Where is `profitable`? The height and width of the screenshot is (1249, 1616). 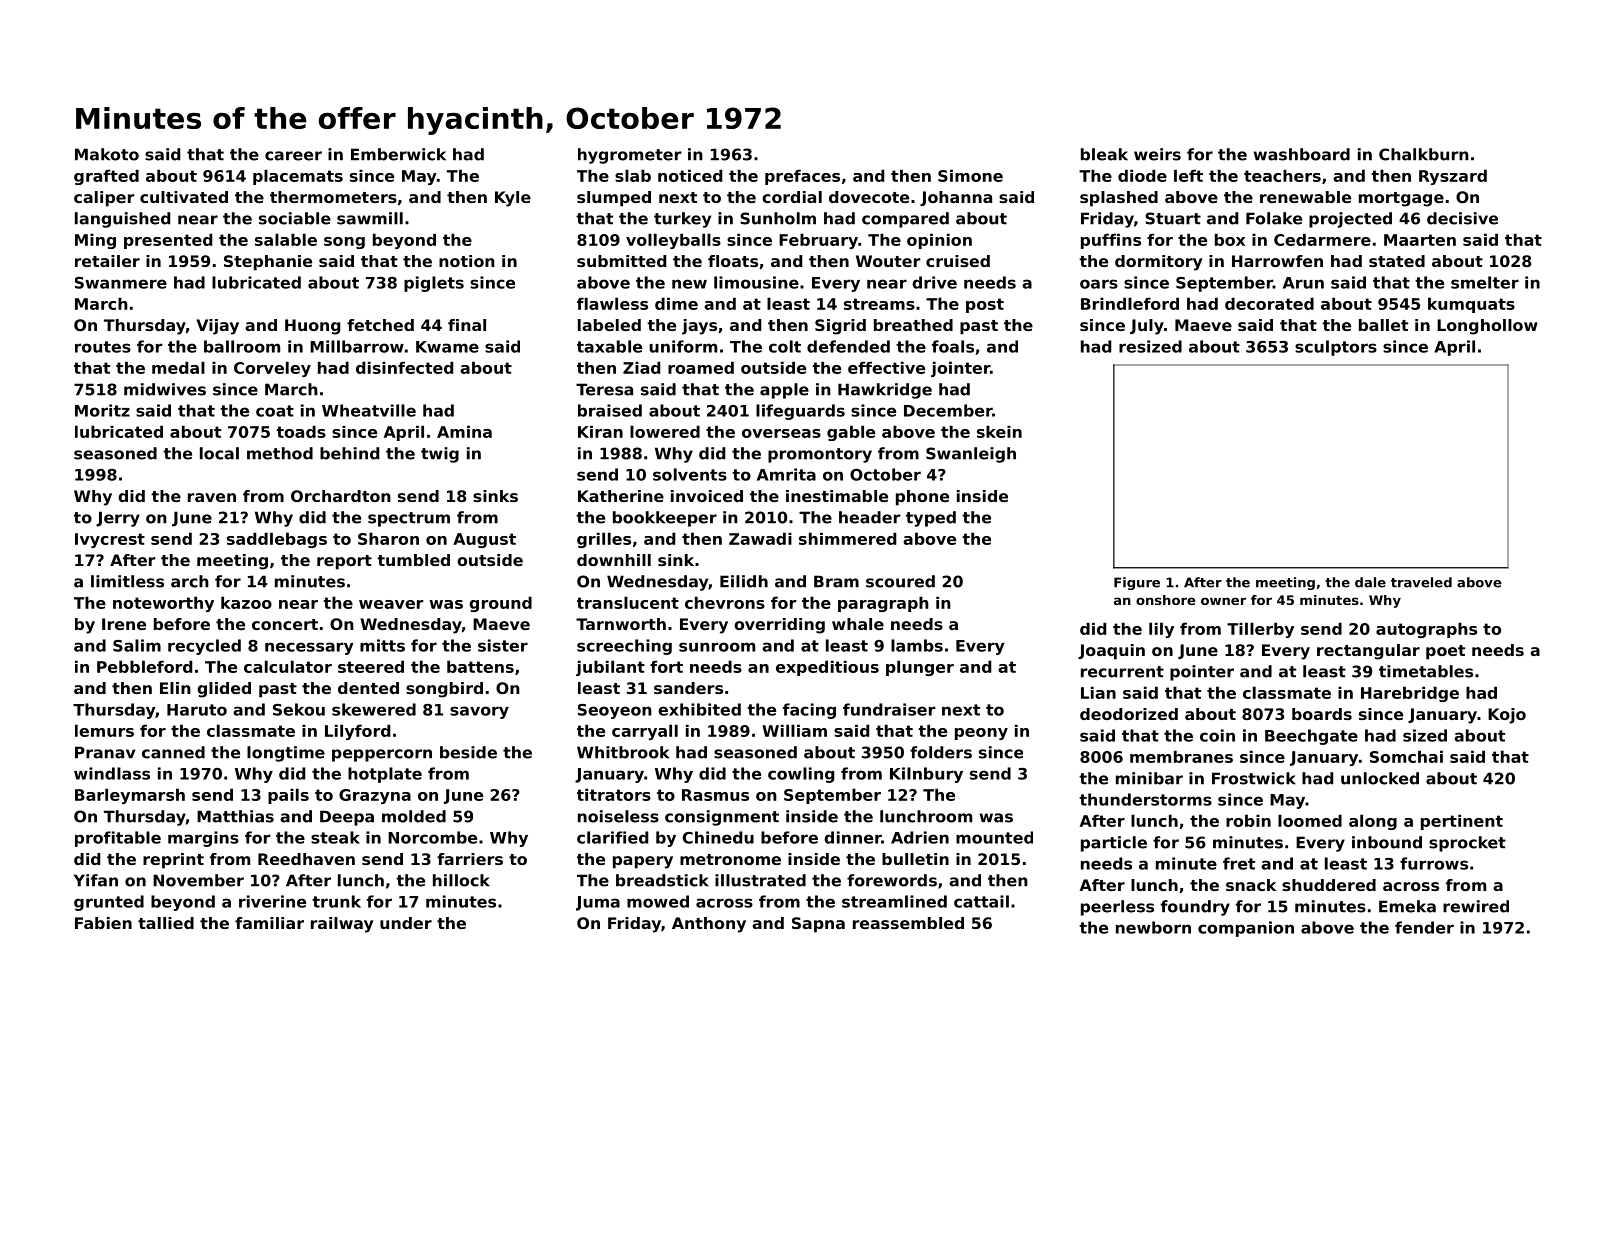
profitable is located at coordinates (118, 839).
